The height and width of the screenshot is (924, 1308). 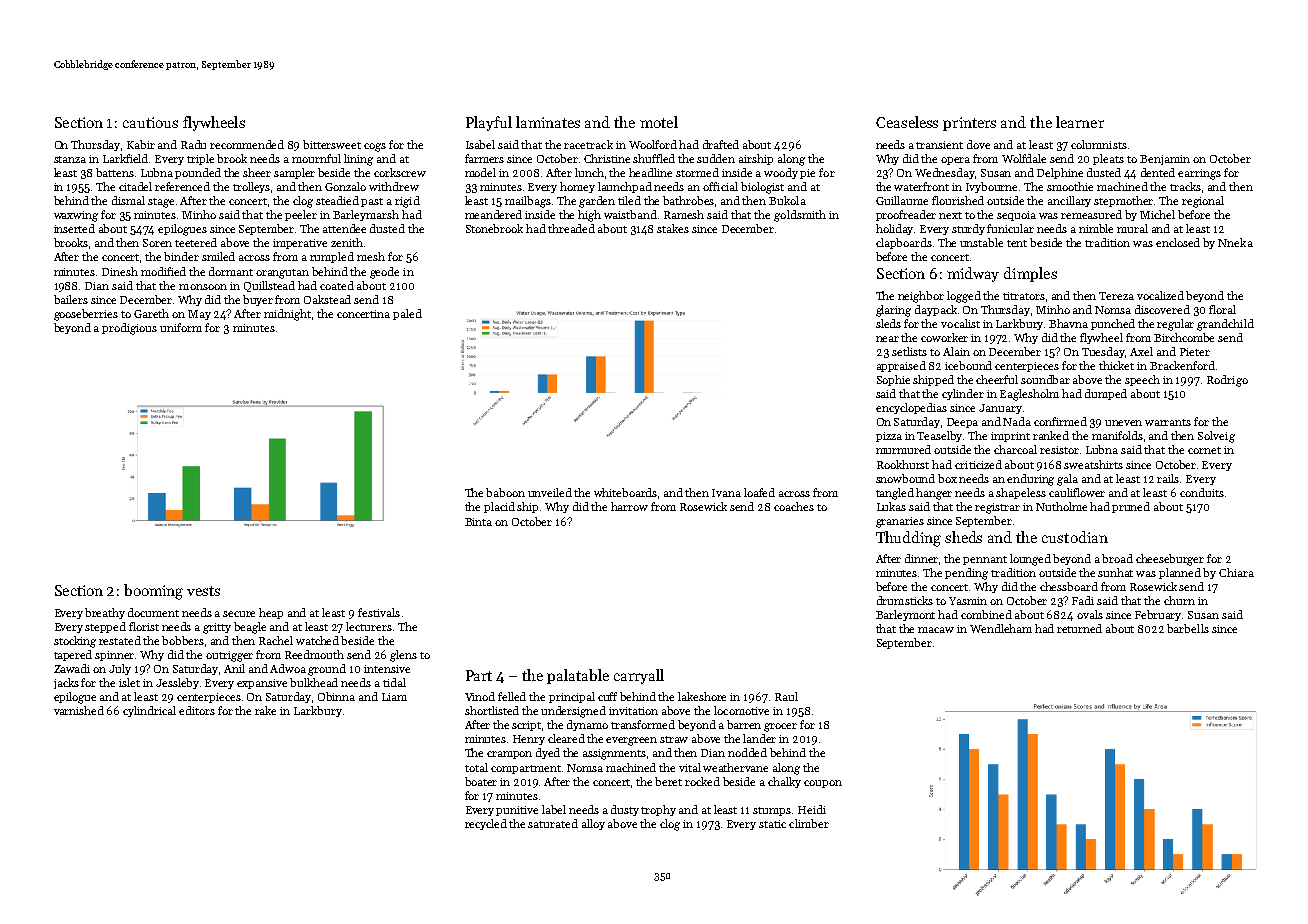 I want to click on cheerful, so click(x=997, y=379).
